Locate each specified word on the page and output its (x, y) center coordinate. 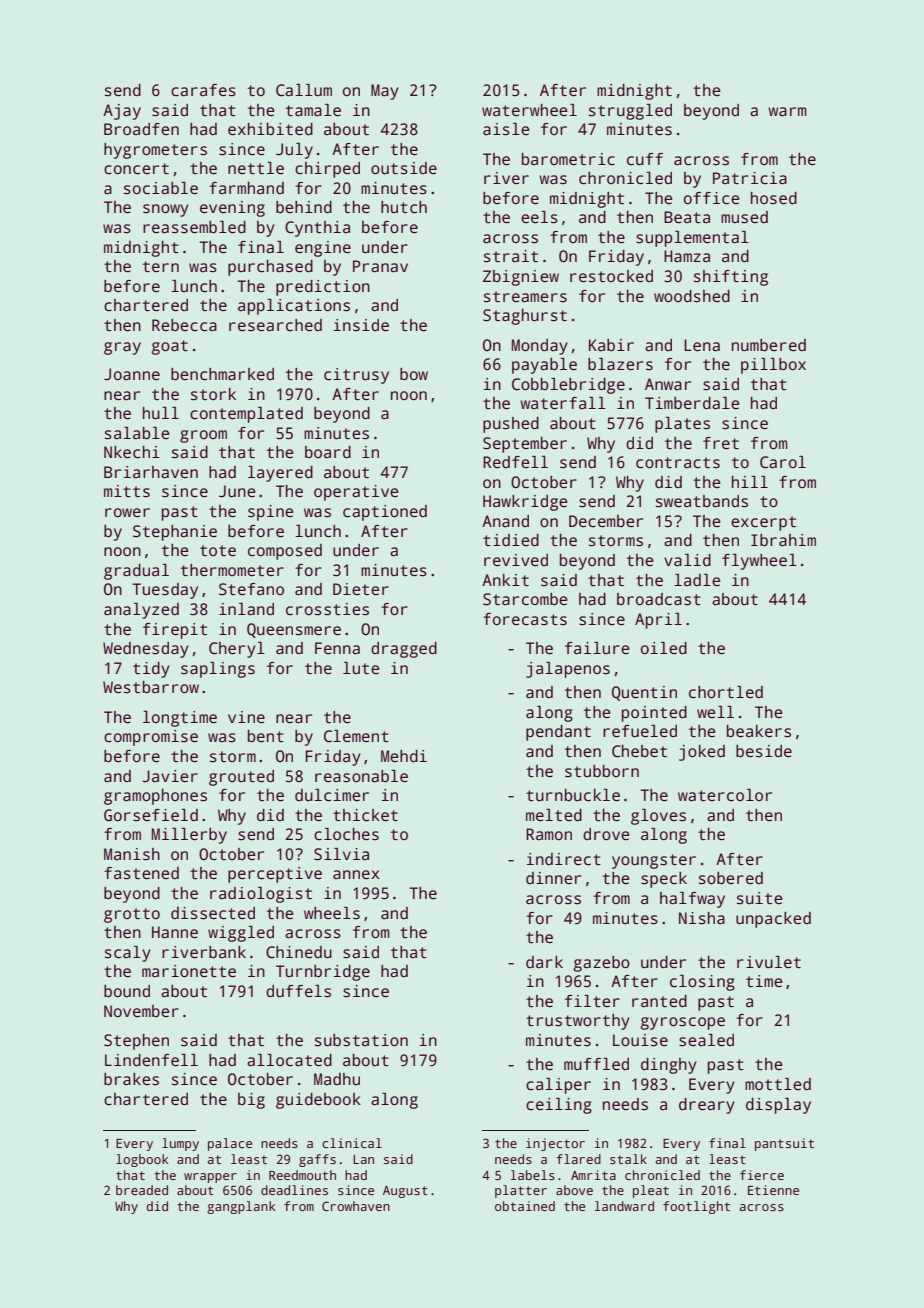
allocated (289, 1060)
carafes (203, 90)
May (385, 92)
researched (275, 325)
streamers (525, 297)
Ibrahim (783, 540)
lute (361, 668)
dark (544, 962)
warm (787, 112)
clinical (352, 1143)
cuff (645, 159)
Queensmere (294, 630)
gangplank (241, 1207)
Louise (640, 1040)
